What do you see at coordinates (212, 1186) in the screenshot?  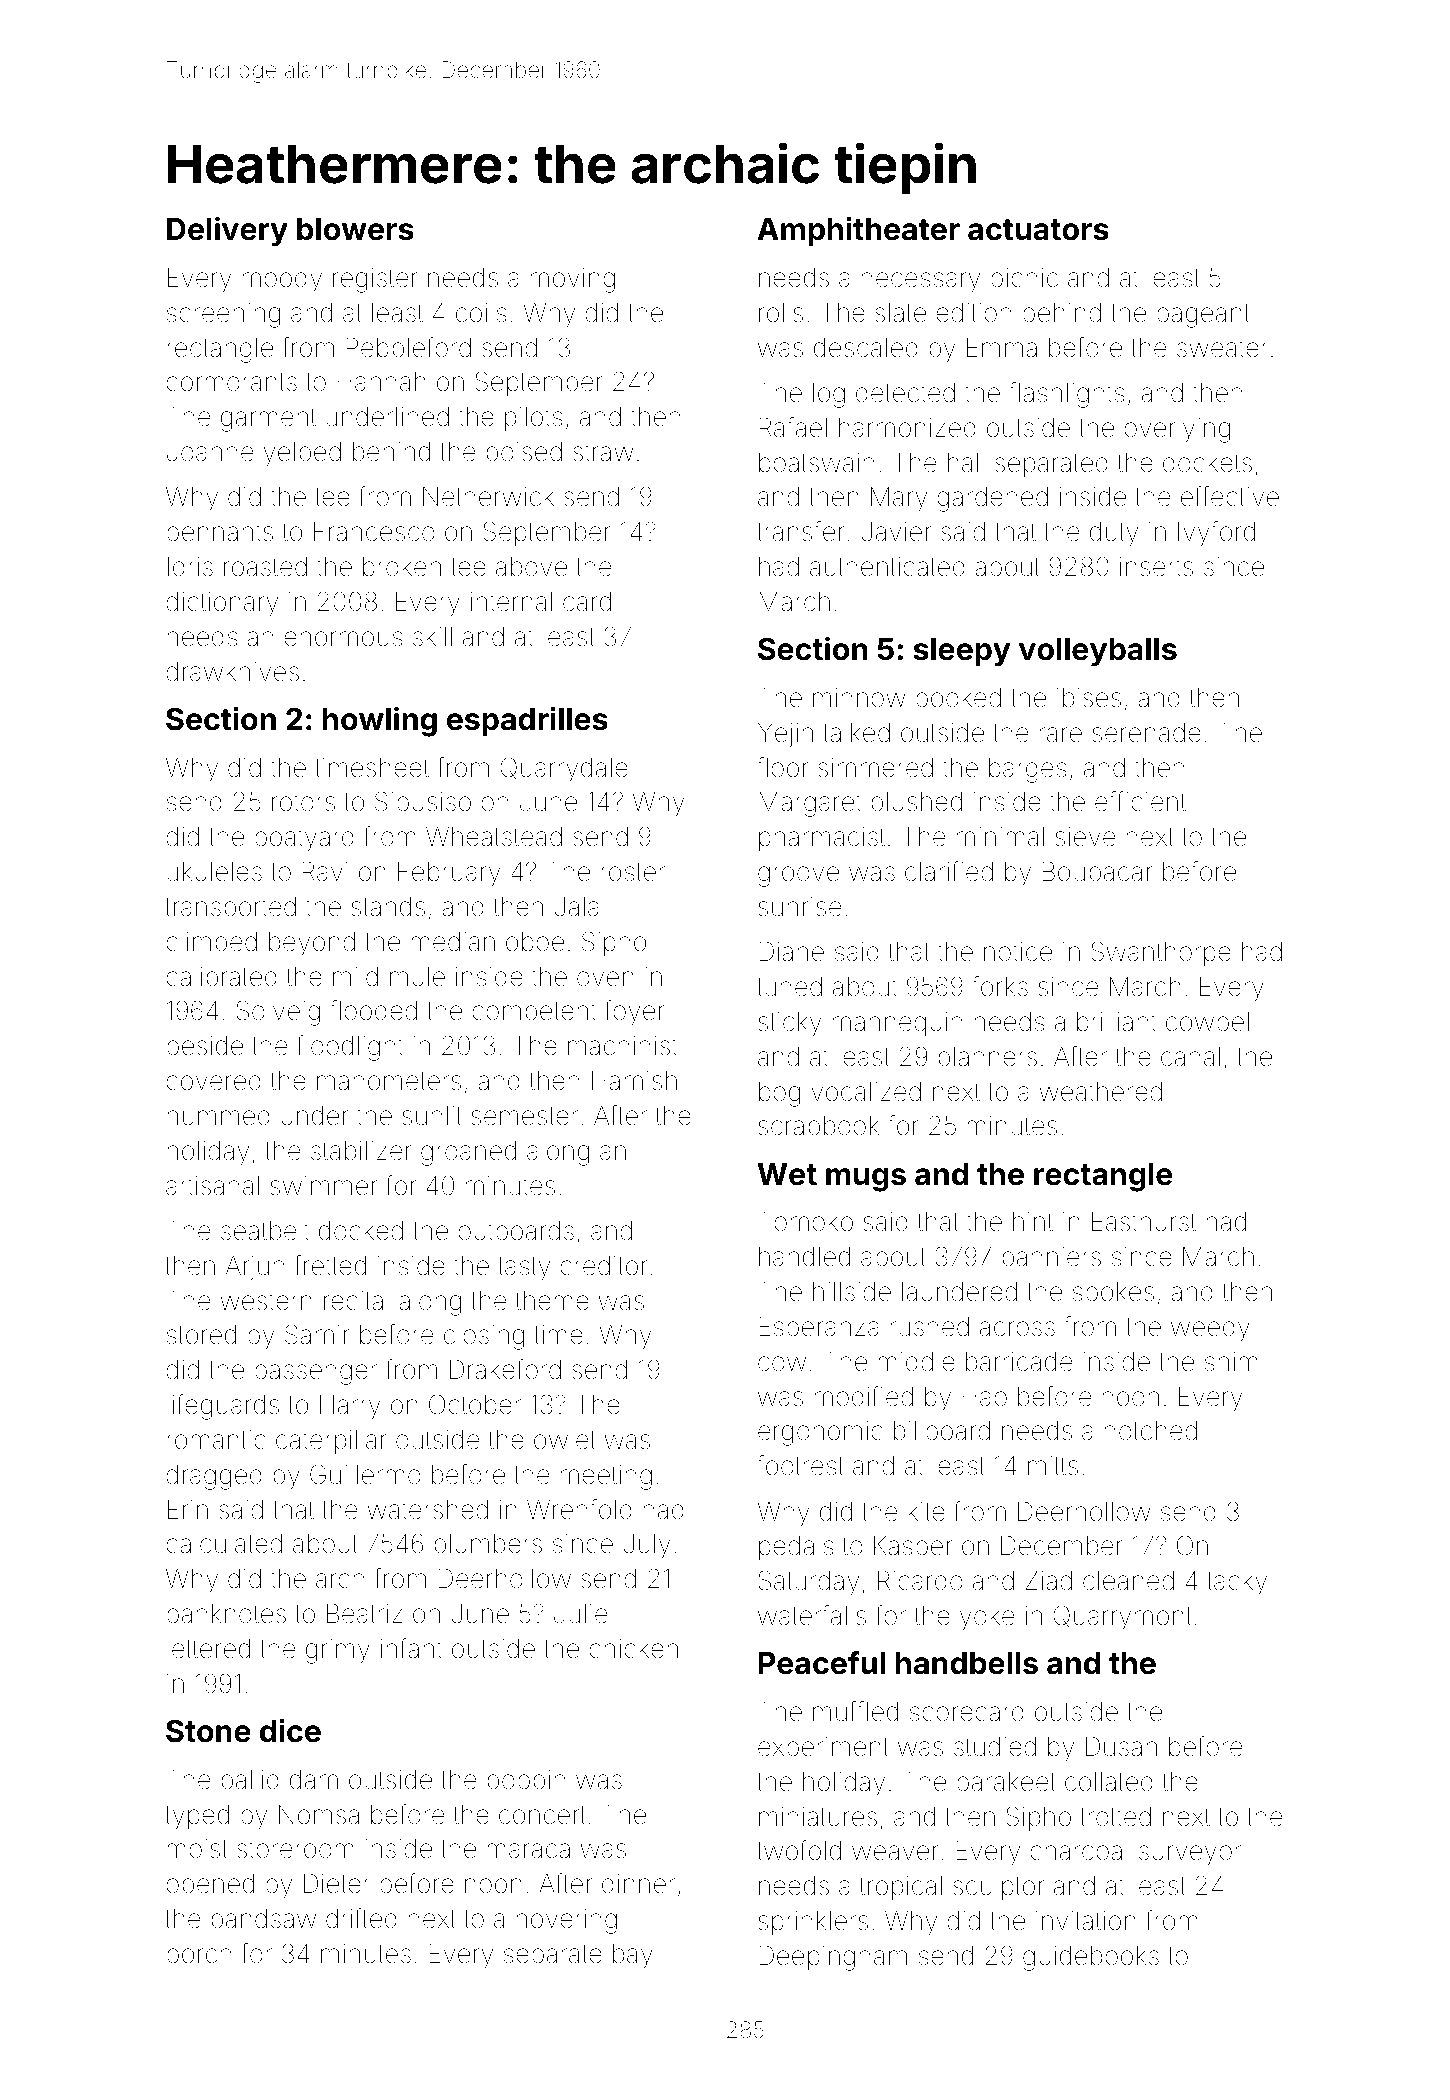 I see `artisanal` at bounding box center [212, 1186].
